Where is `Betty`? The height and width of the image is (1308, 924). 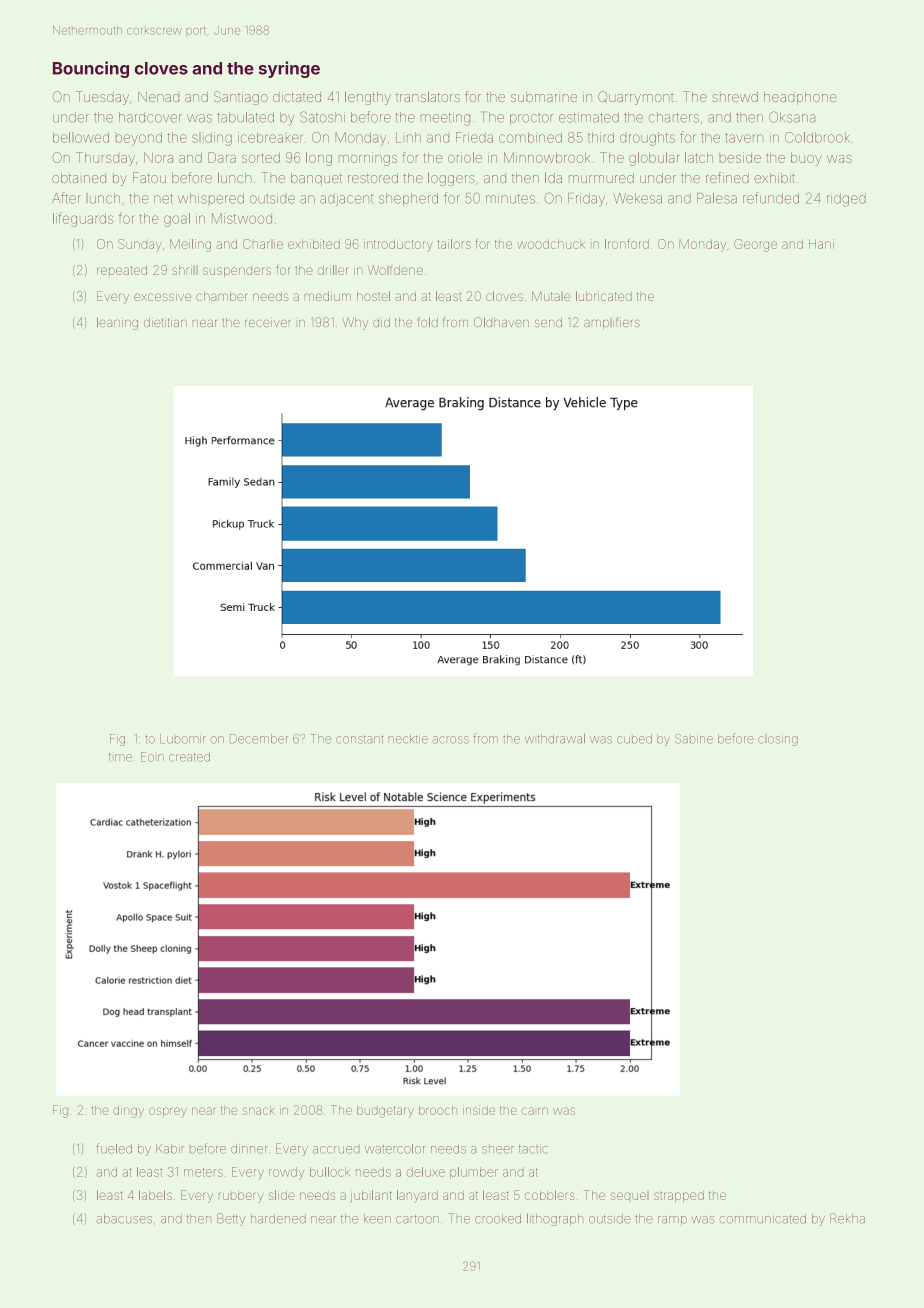 Betty is located at coordinates (231, 1219).
